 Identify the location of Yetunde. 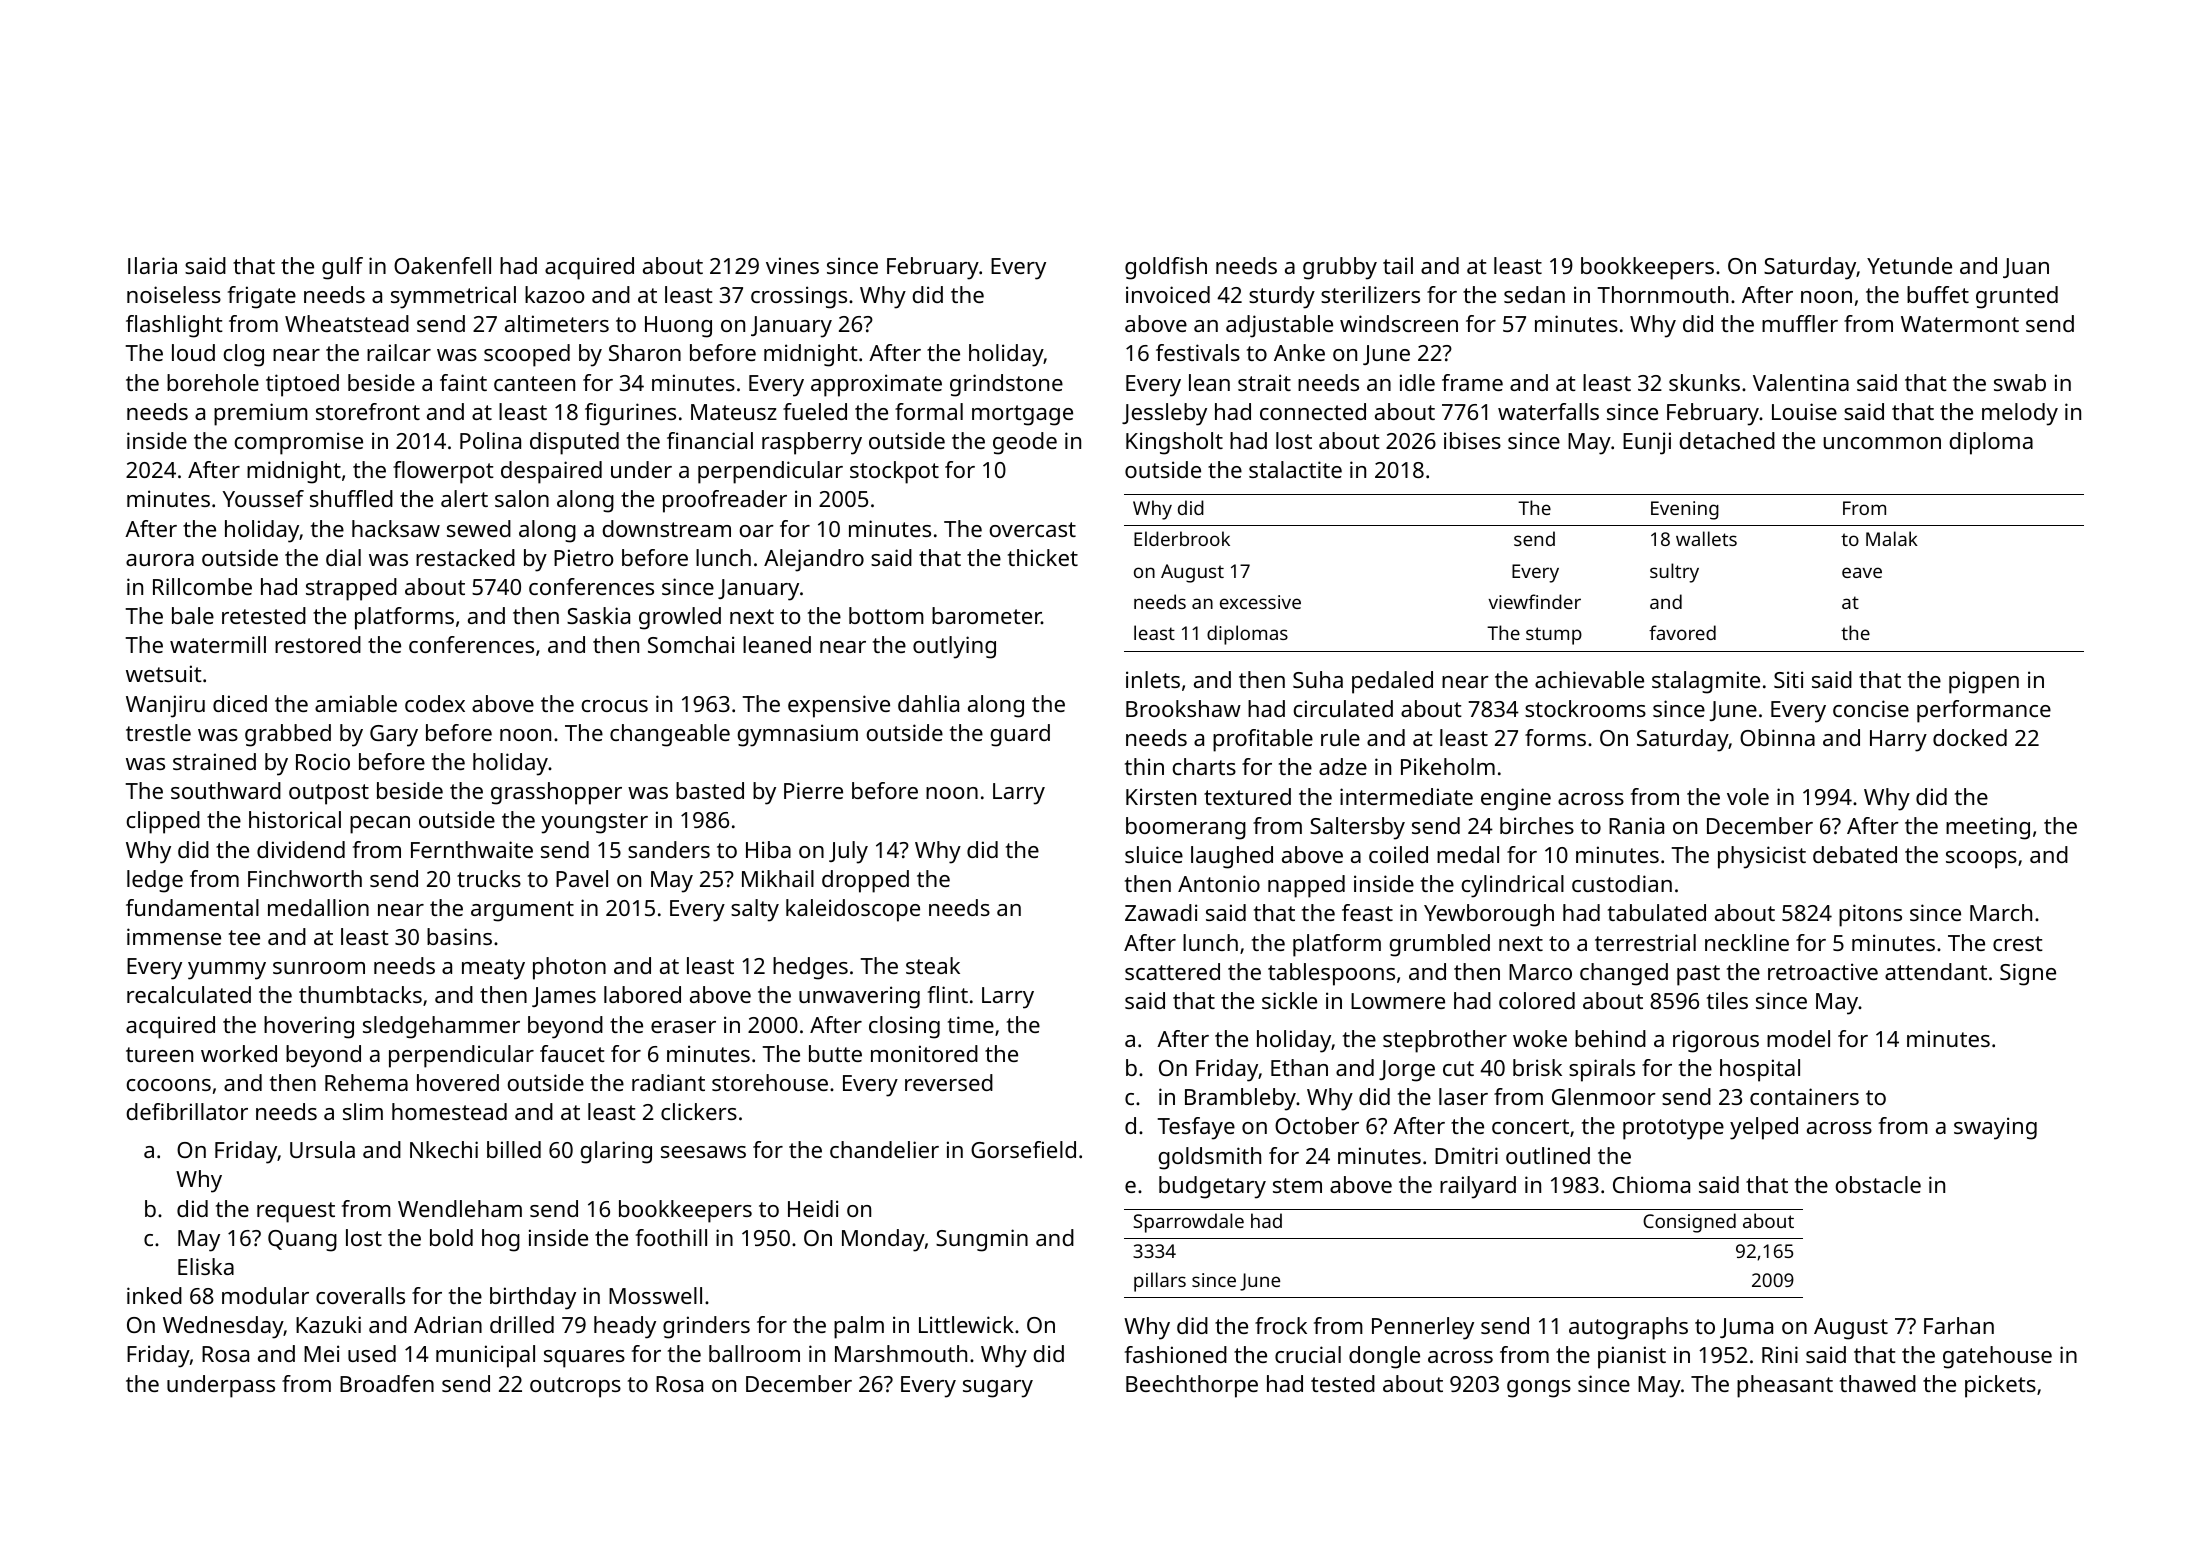
(1909, 265).
